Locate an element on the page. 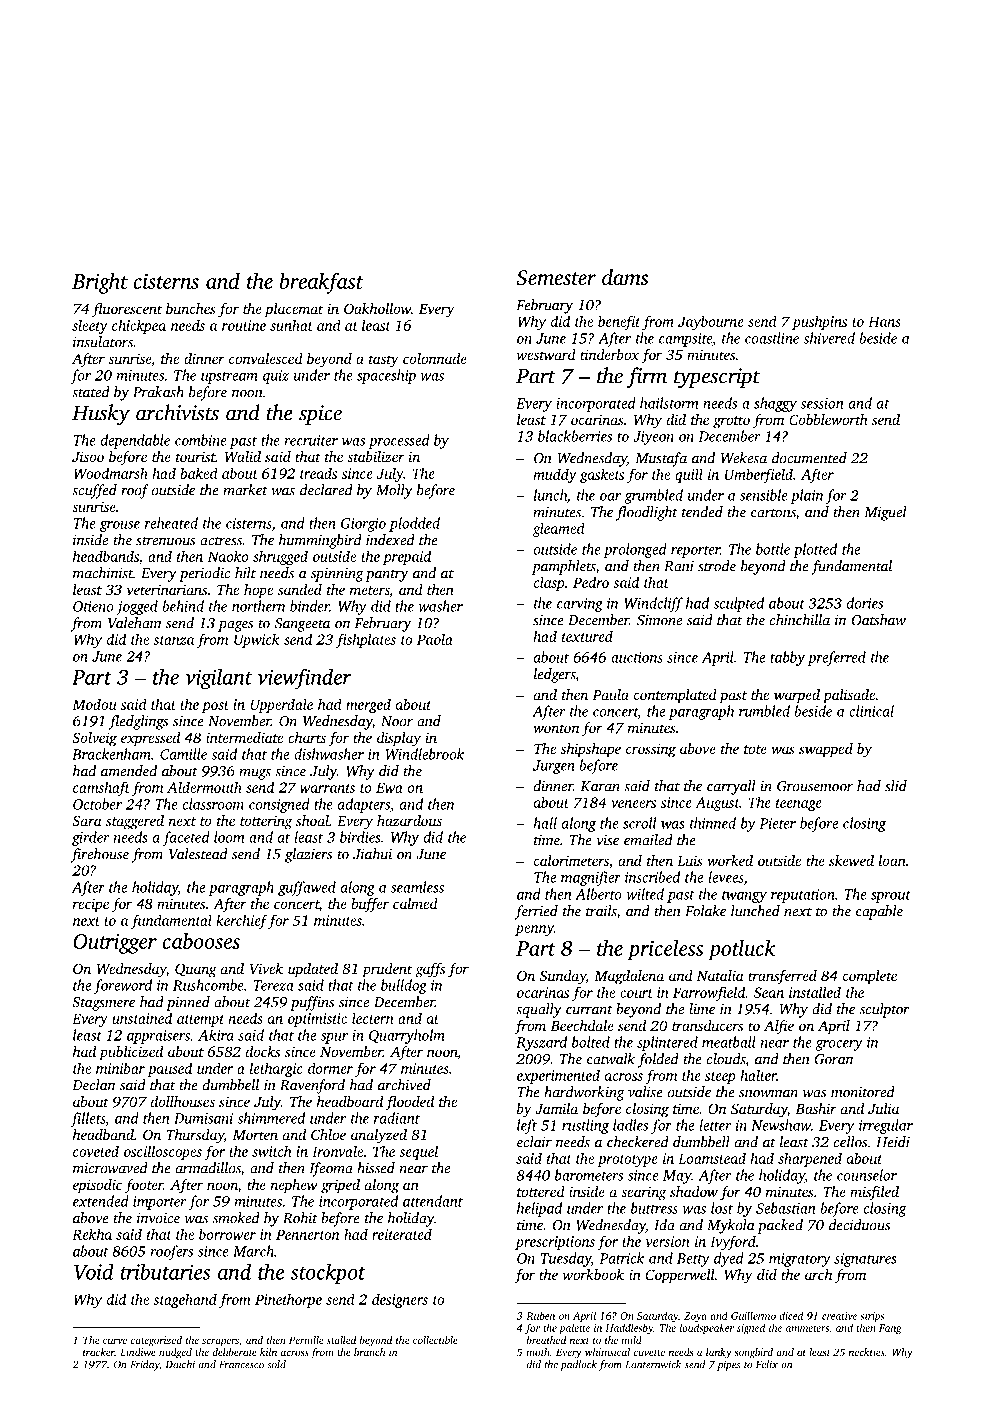 This image has width=985, height=1427. ledgers is located at coordinates (554, 675).
